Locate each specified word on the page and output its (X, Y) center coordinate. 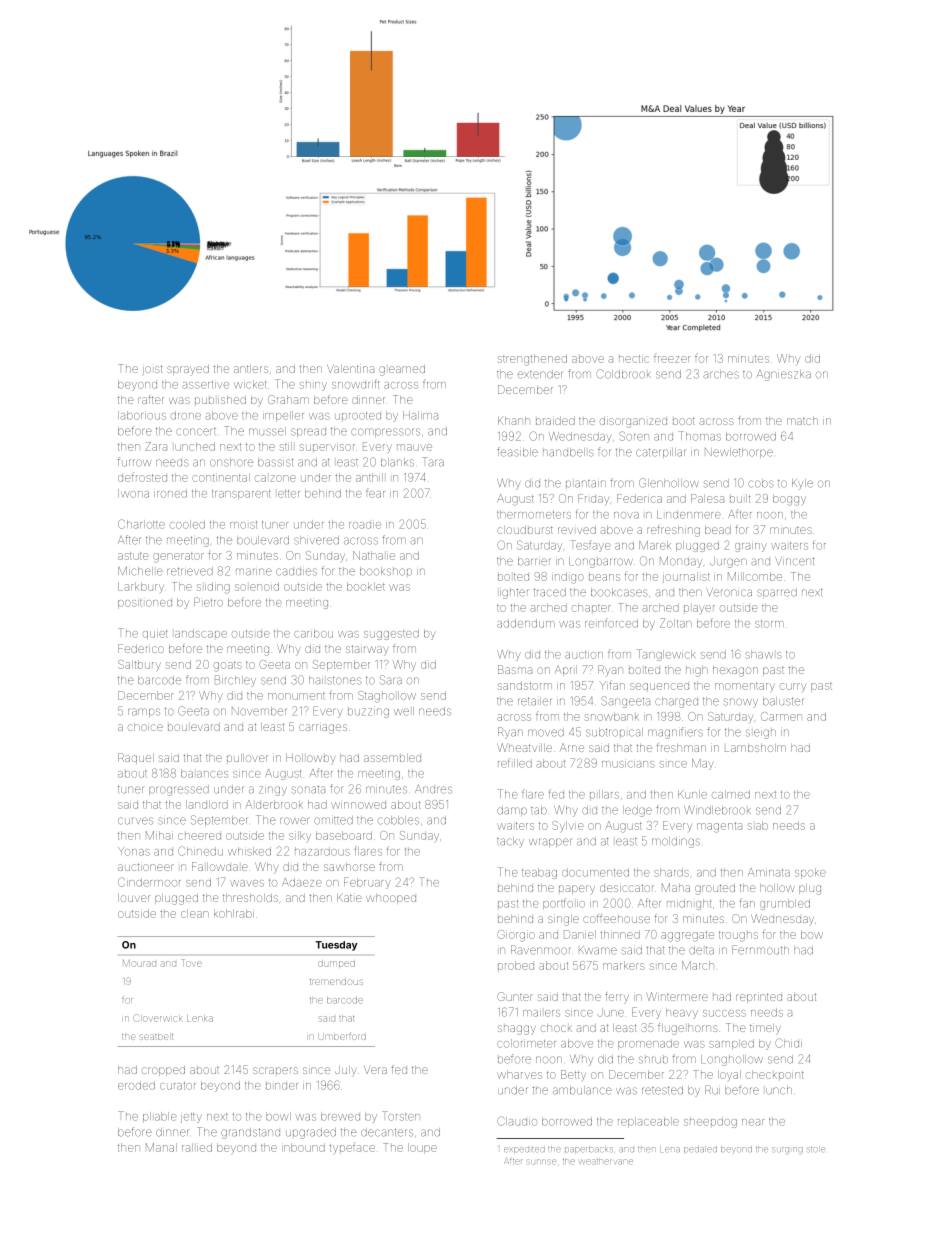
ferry (617, 998)
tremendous (336, 982)
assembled (392, 758)
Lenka (200, 1018)
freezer (672, 359)
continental (221, 477)
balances (204, 773)
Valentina (350, 369)
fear (375, 493)
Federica (639, 498)
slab (758, 825)
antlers (251, 369)
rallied (197, 1147)
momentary (745, 687)
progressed (179, 790)
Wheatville (524, 747)
